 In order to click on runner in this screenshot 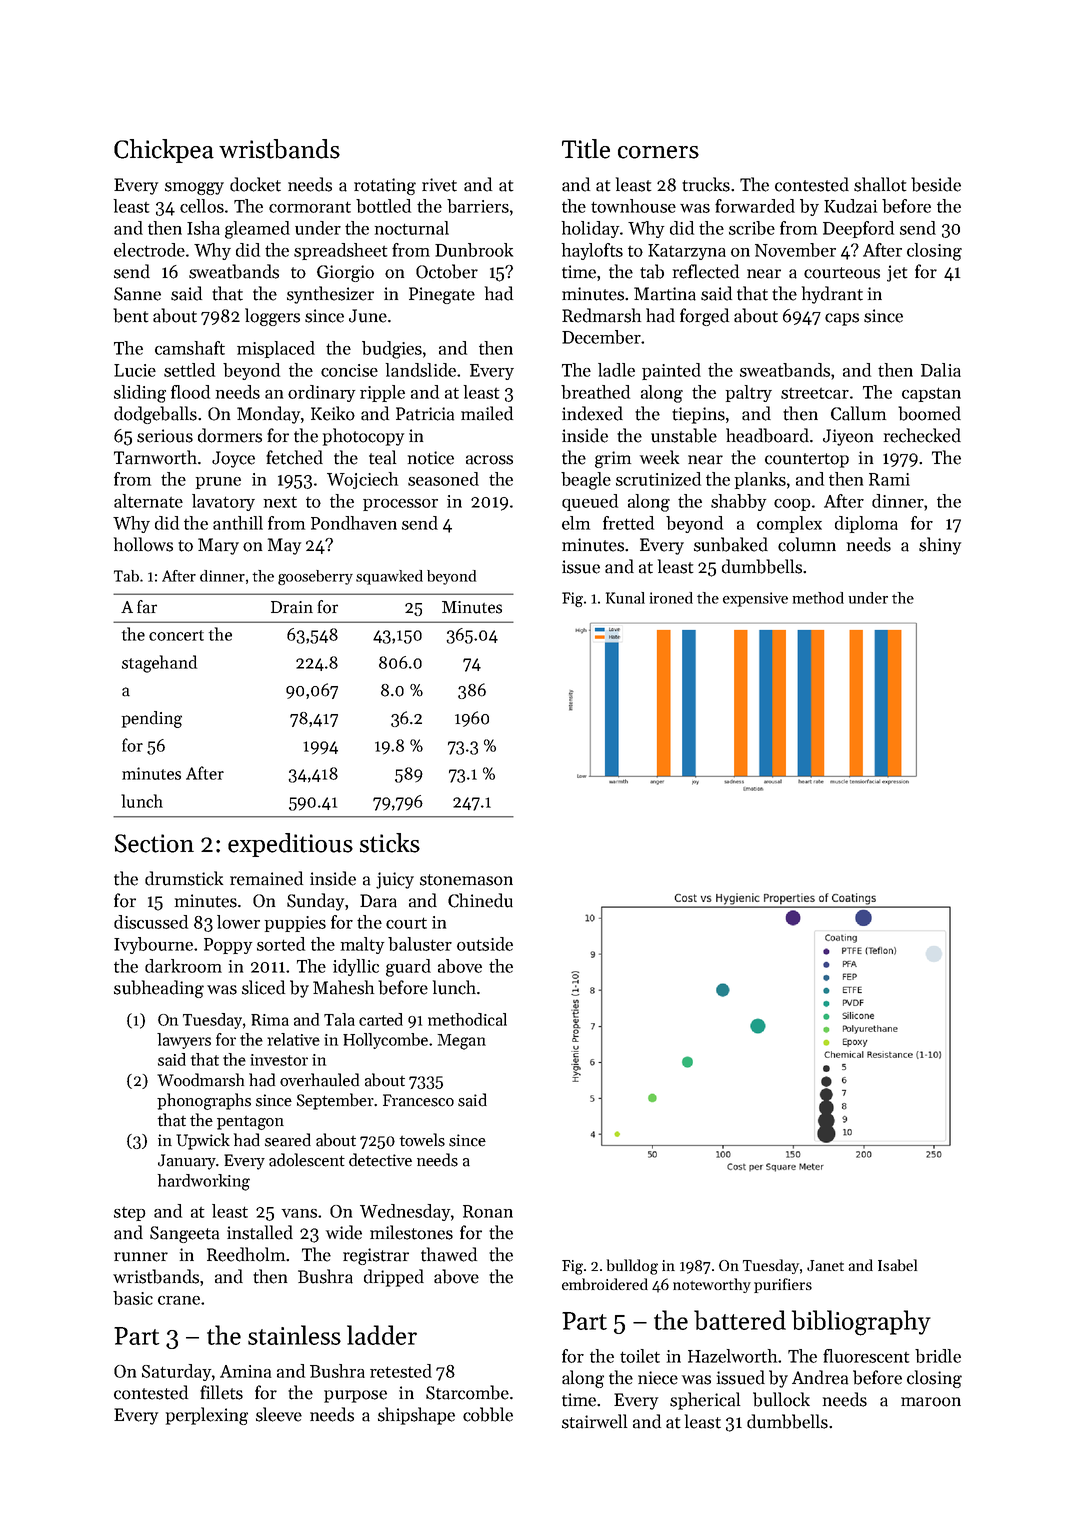, I will do `click(141, 1257)`.
